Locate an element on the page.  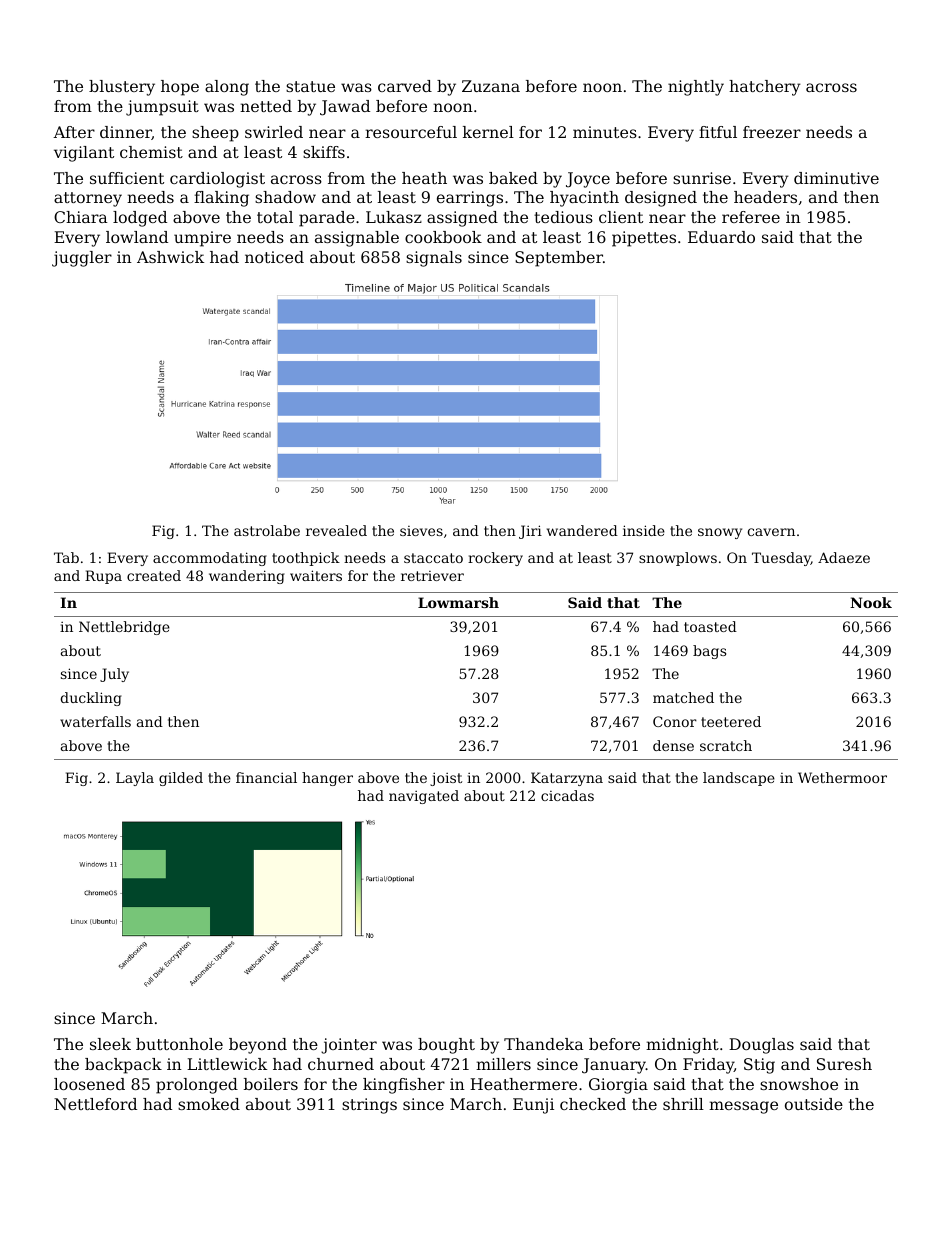
skiffs is located at coordinates (324, 152).
